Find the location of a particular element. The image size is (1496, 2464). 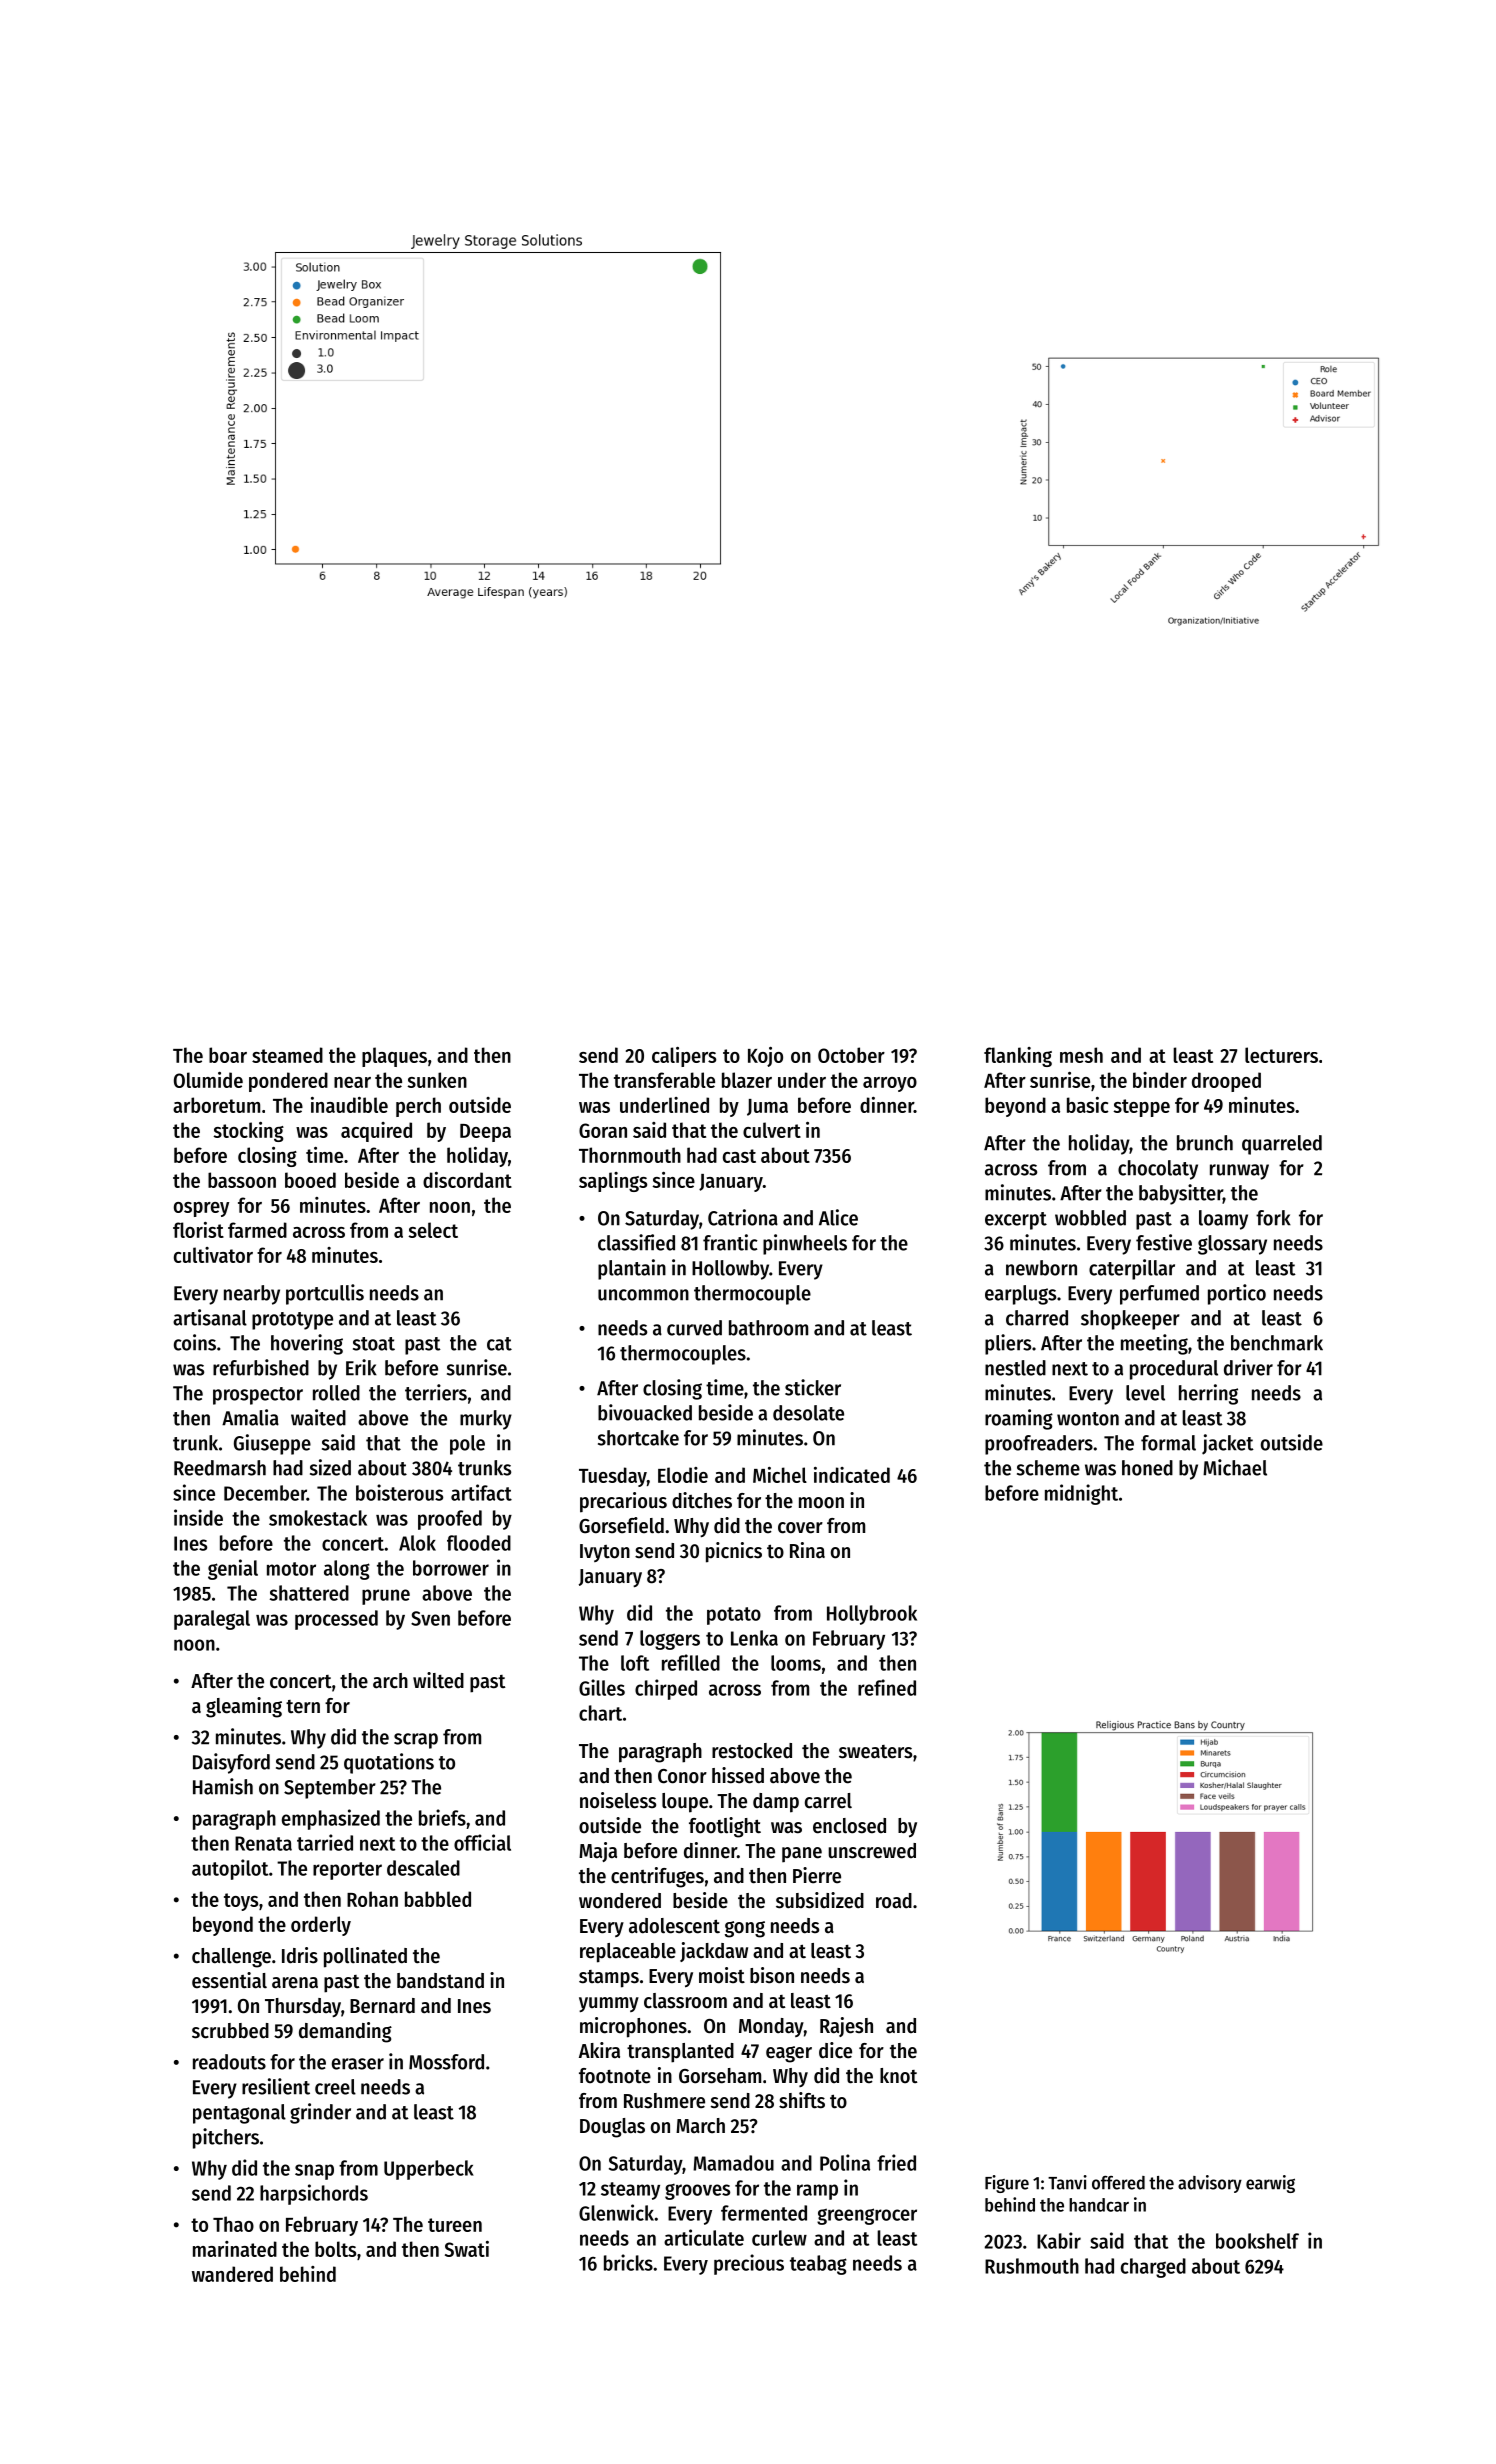

Amalia is located at coordinates (250, 1417).
